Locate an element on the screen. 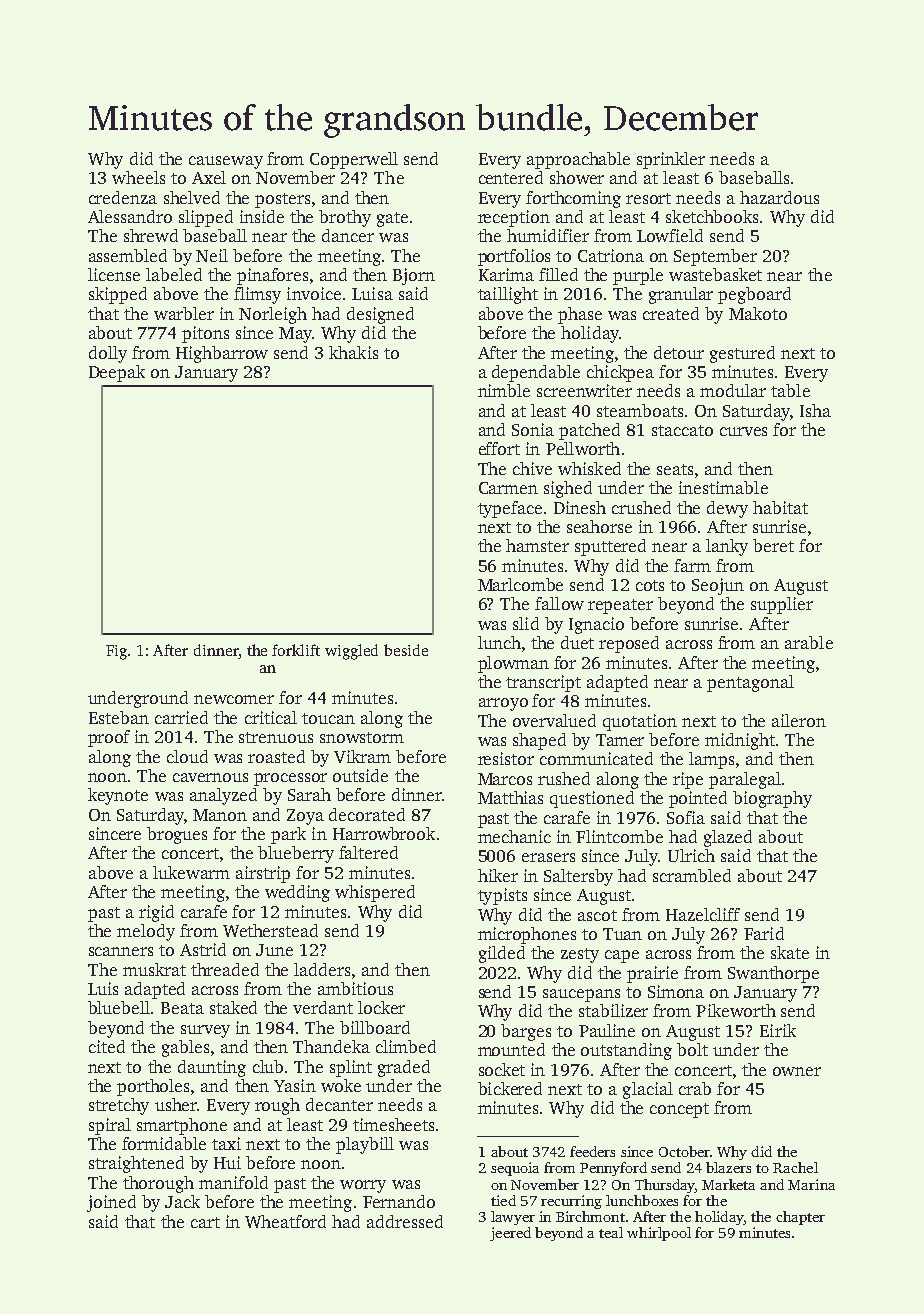 The width and height of the screenshot is (924, 1314). Copperwell is located at coordinates (354, 160).
